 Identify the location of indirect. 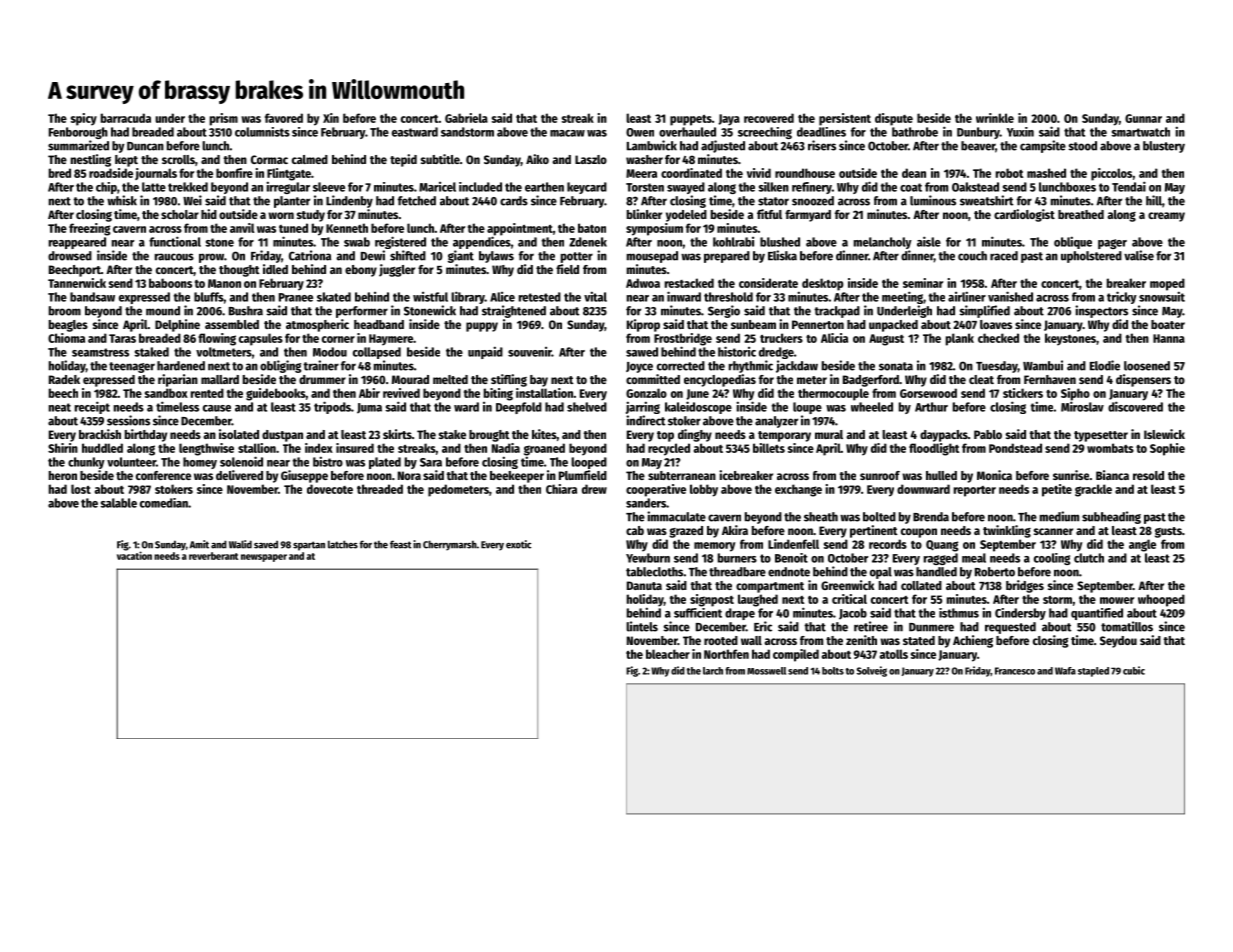
(645, 420).
